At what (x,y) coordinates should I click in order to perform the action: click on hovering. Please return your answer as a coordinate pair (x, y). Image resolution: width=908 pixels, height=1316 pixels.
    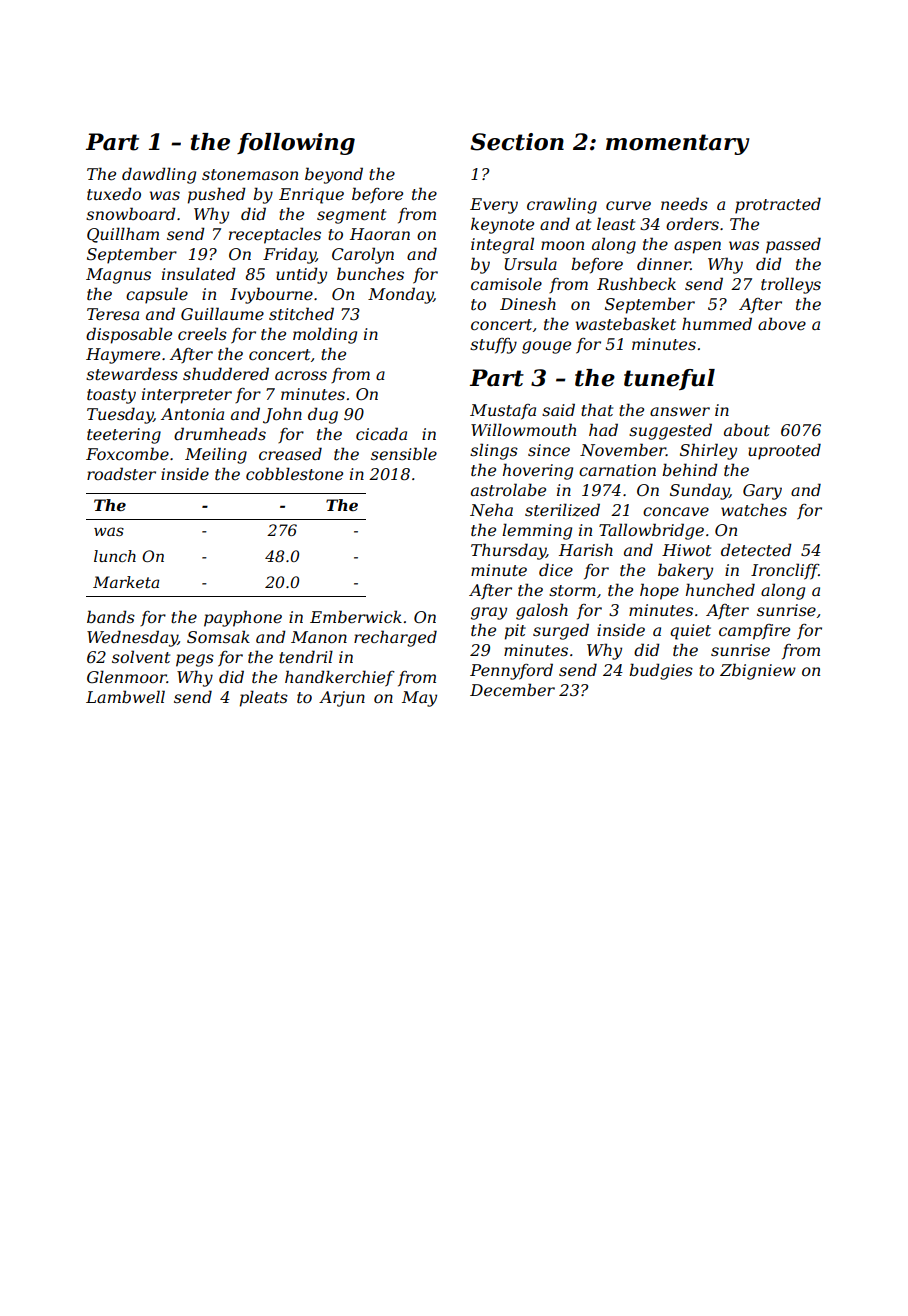
    Looking at the image, I should click on (538, 471).
